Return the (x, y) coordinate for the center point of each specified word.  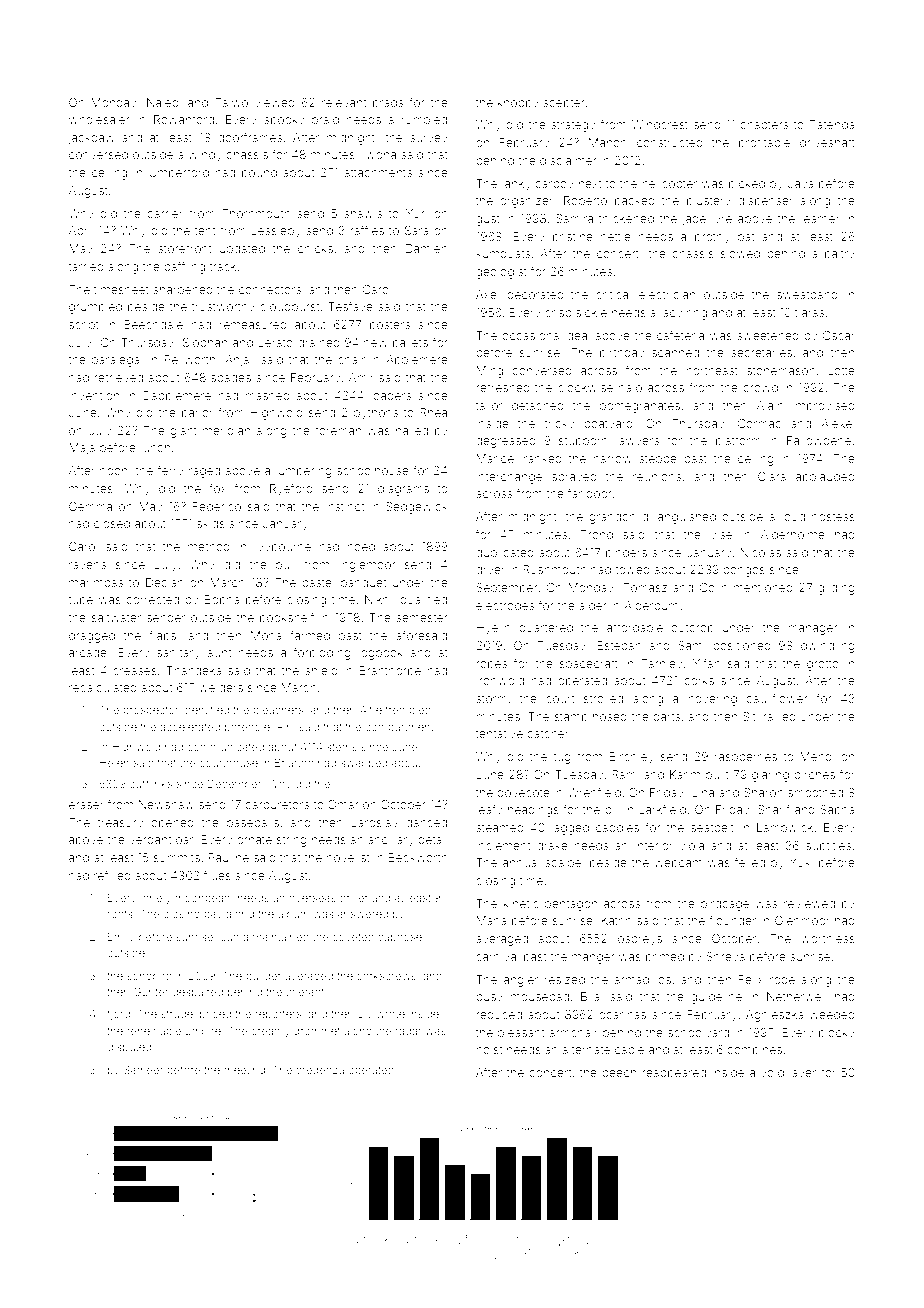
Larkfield (662, 809)
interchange (509, 478)
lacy (671, 314)
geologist (501, 273)
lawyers (637, 442)
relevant (344, 102)
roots (120, 914)
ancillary (391, 841)
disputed (129, 1048)
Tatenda (832, 124)
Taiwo (231, 102)
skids (211, 523)
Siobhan (205, 342)
